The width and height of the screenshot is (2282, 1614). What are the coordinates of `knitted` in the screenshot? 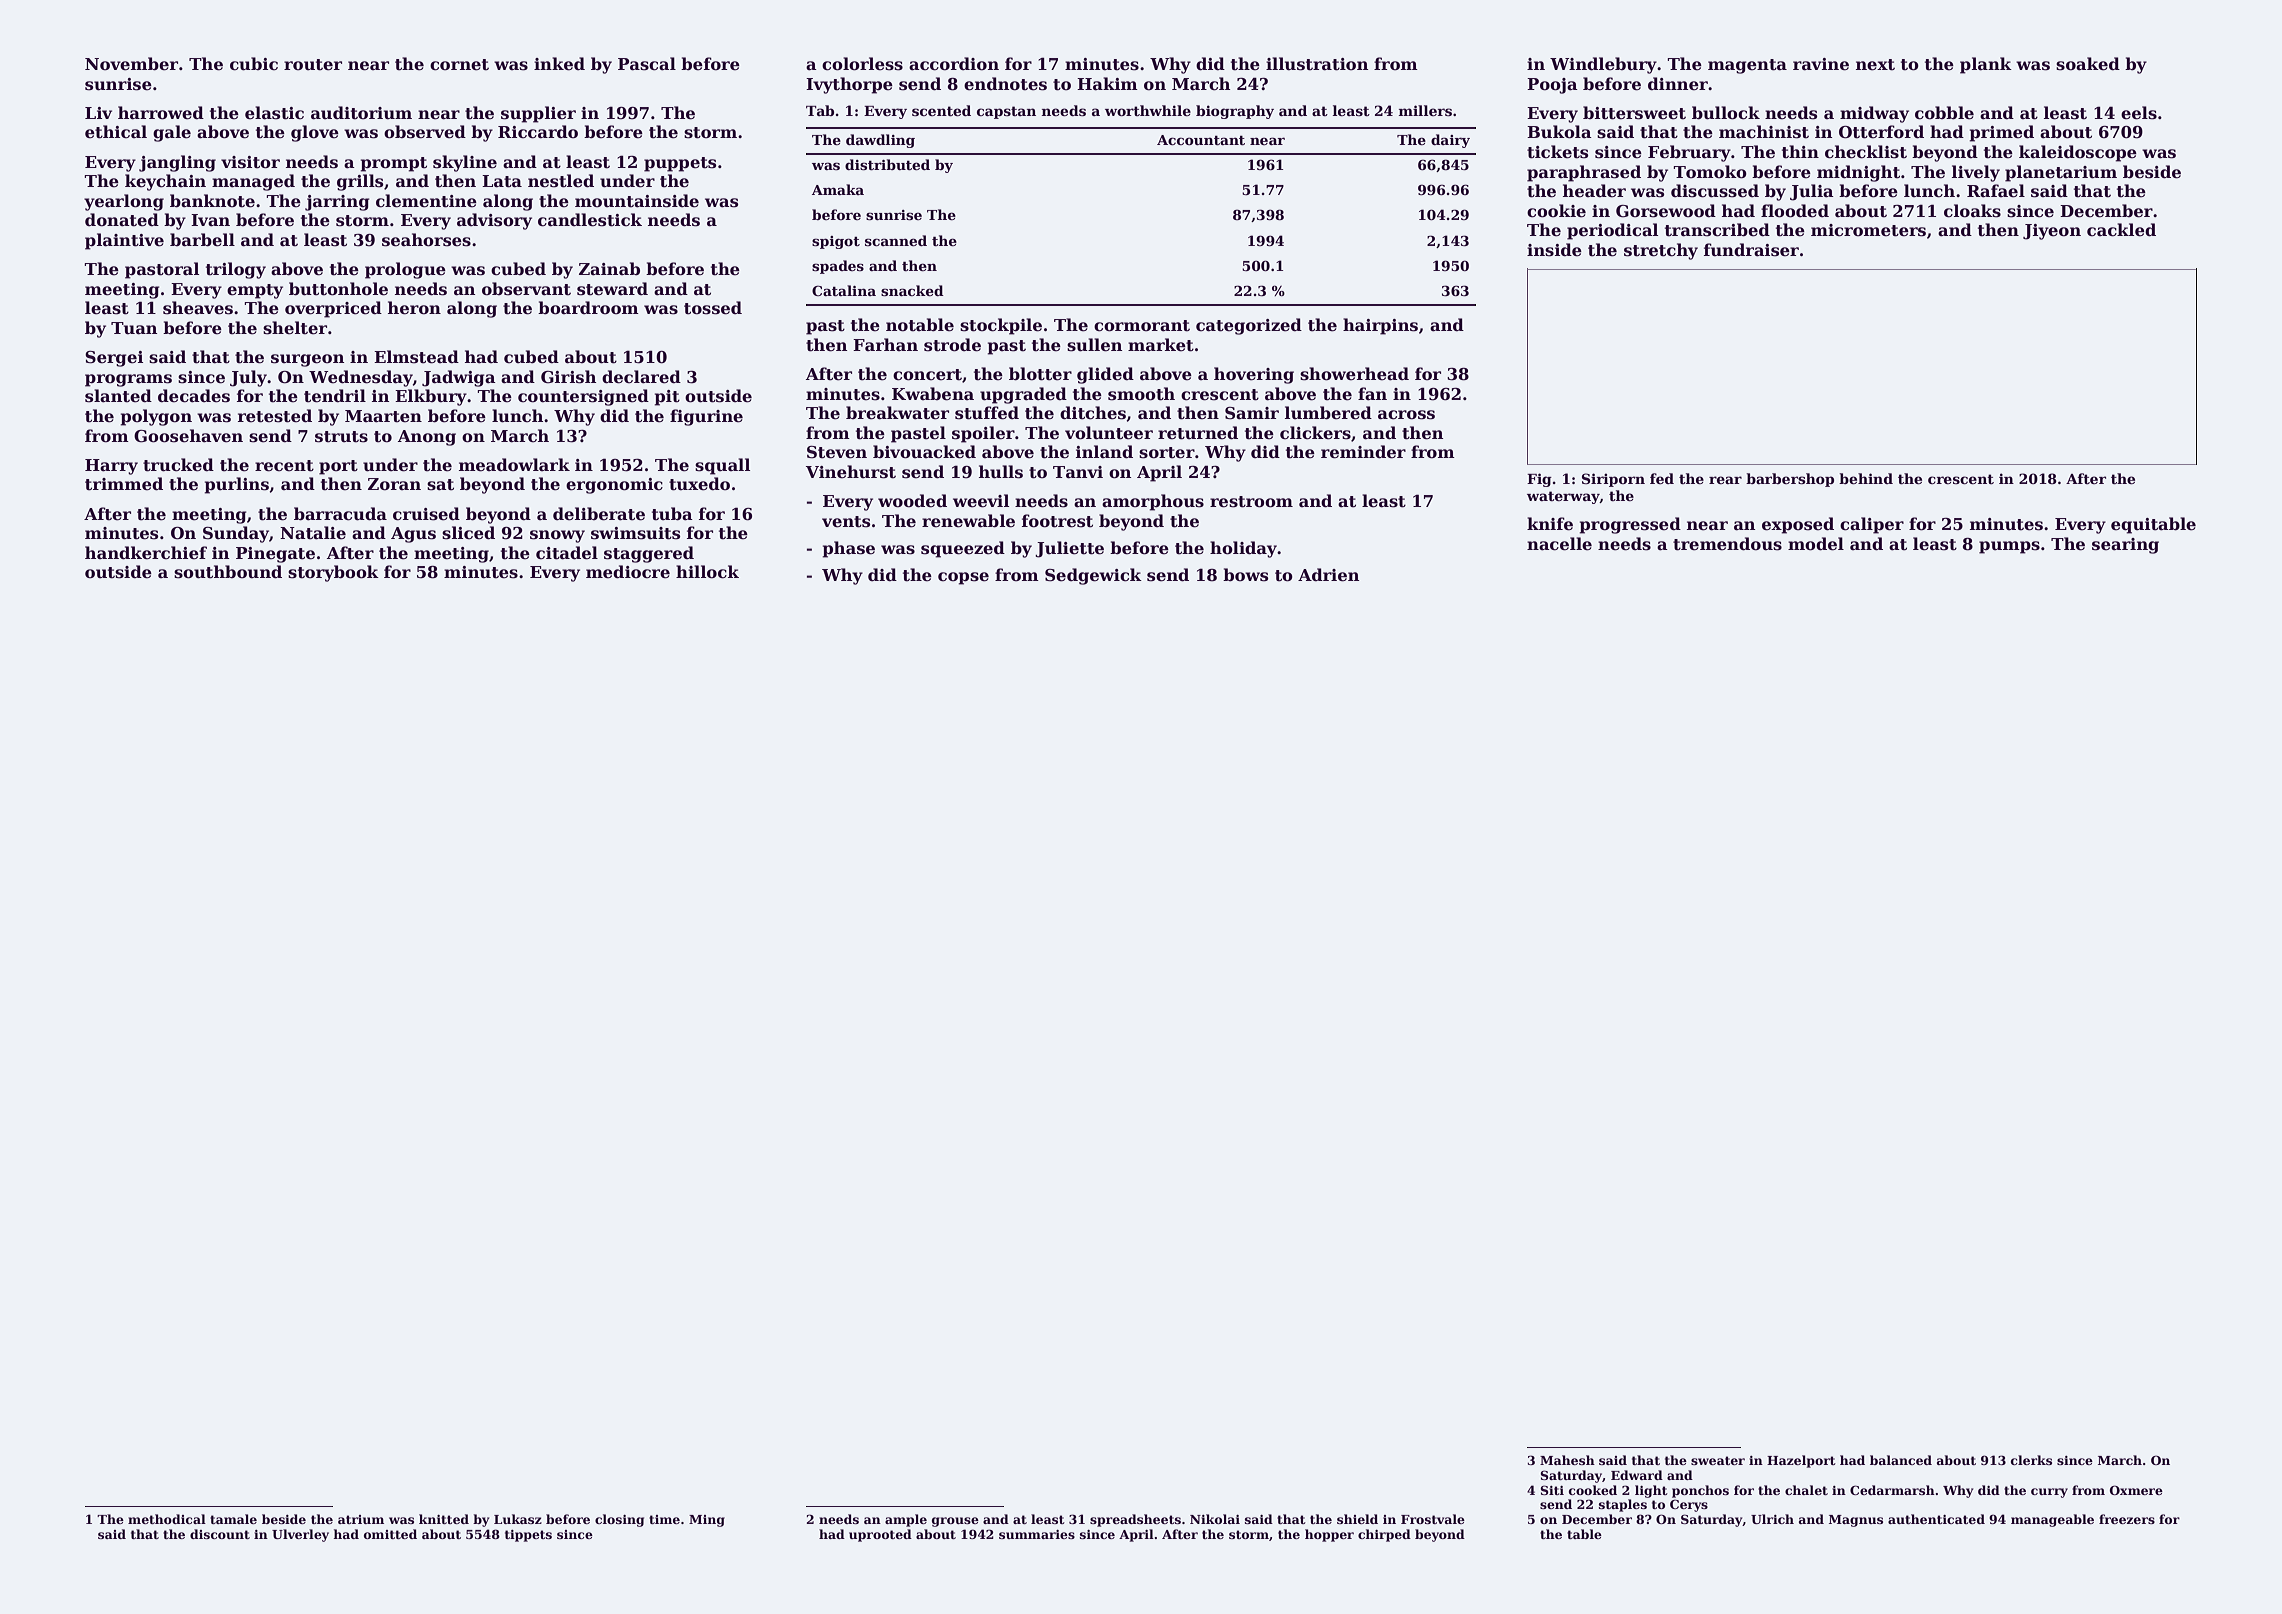 It's located at (444, 1519).
